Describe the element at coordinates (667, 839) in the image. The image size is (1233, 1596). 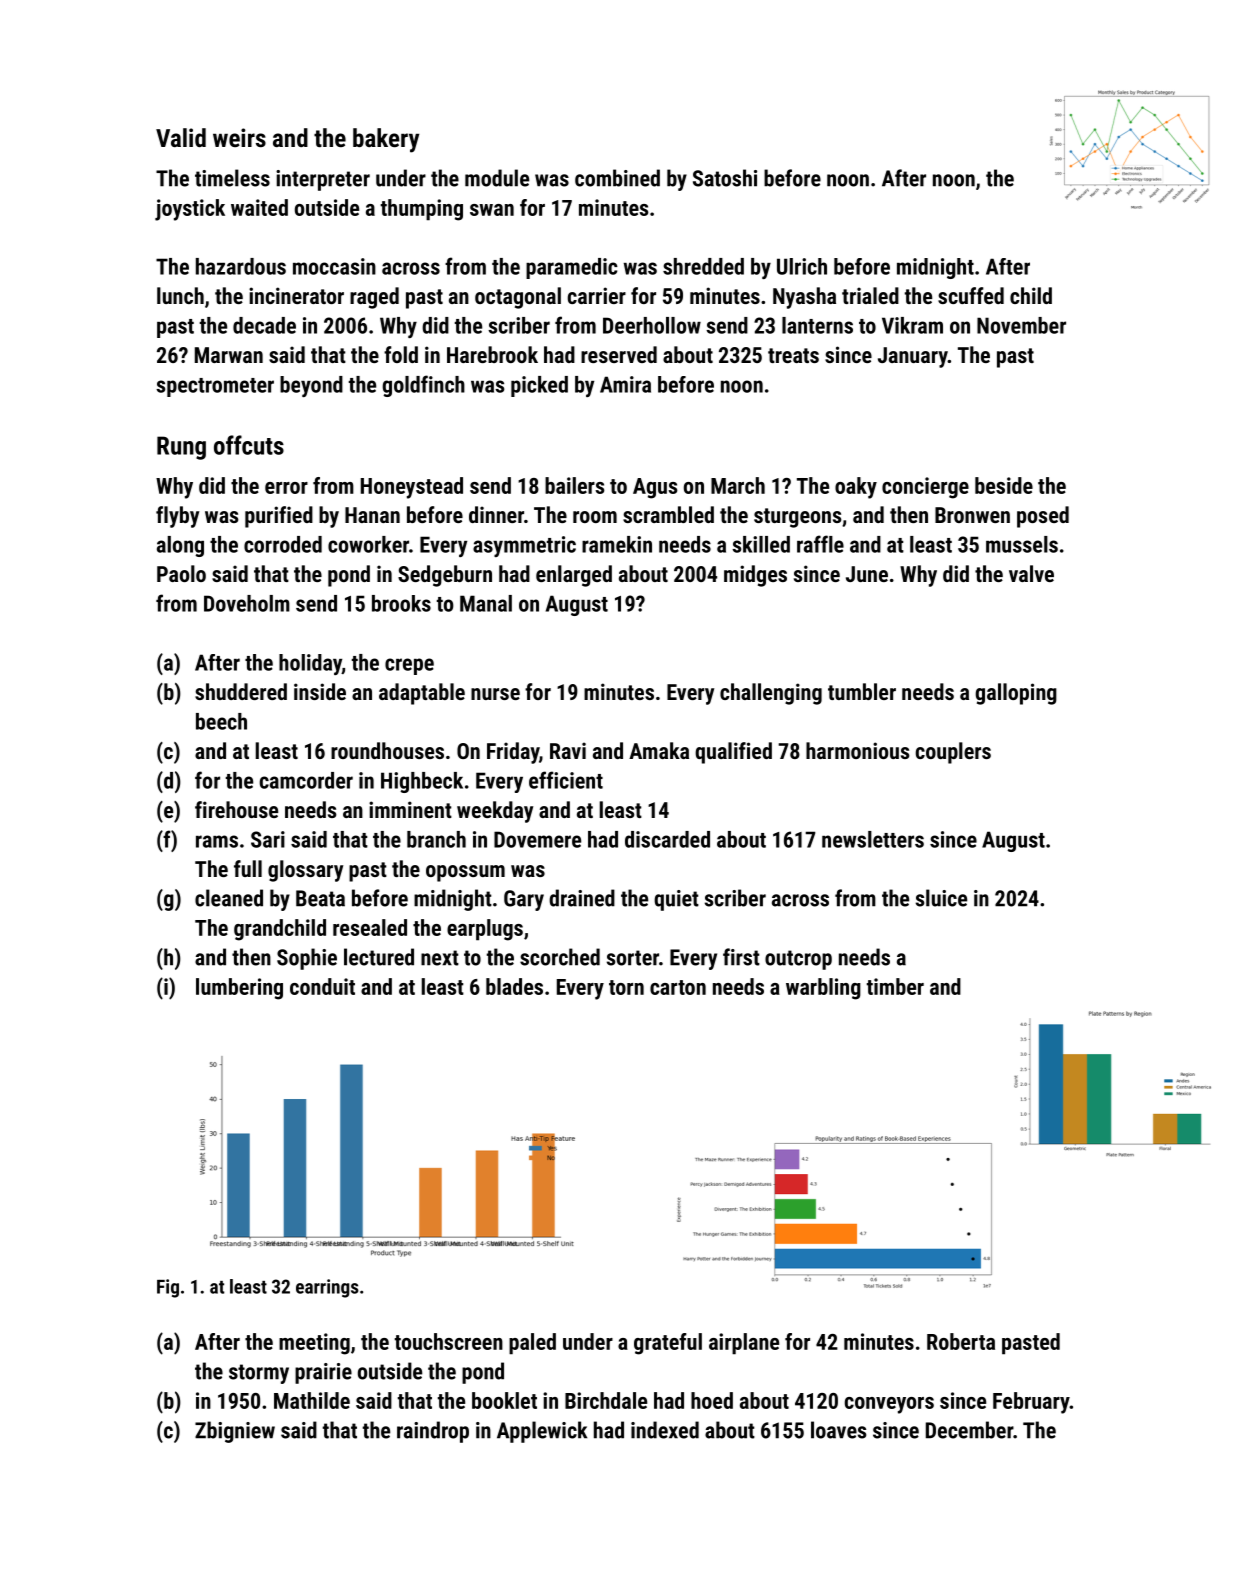
I see `discarded` at that location.
